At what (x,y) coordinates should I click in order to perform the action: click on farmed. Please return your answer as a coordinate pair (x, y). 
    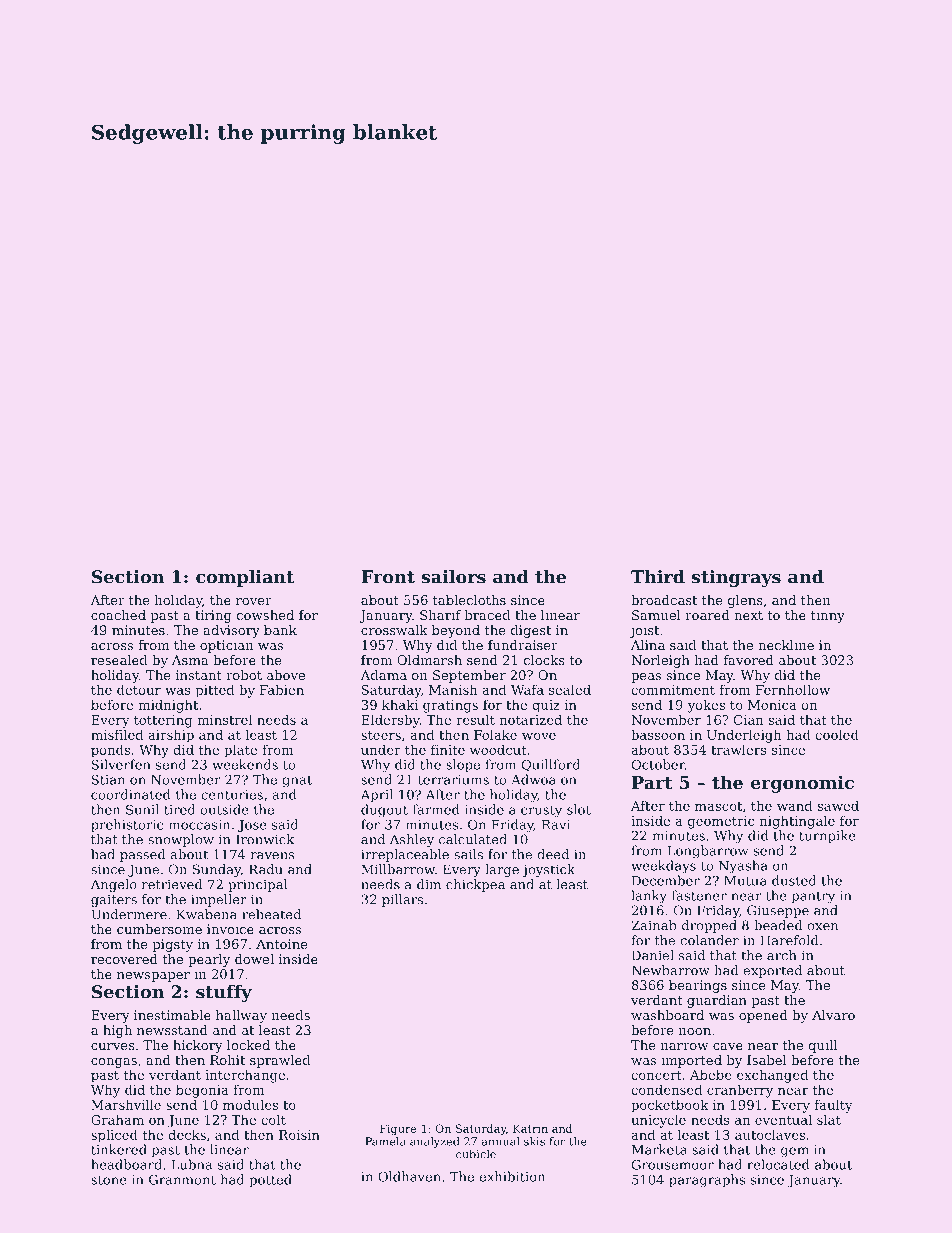
    Looking at the image, I should click on (436, 809).
